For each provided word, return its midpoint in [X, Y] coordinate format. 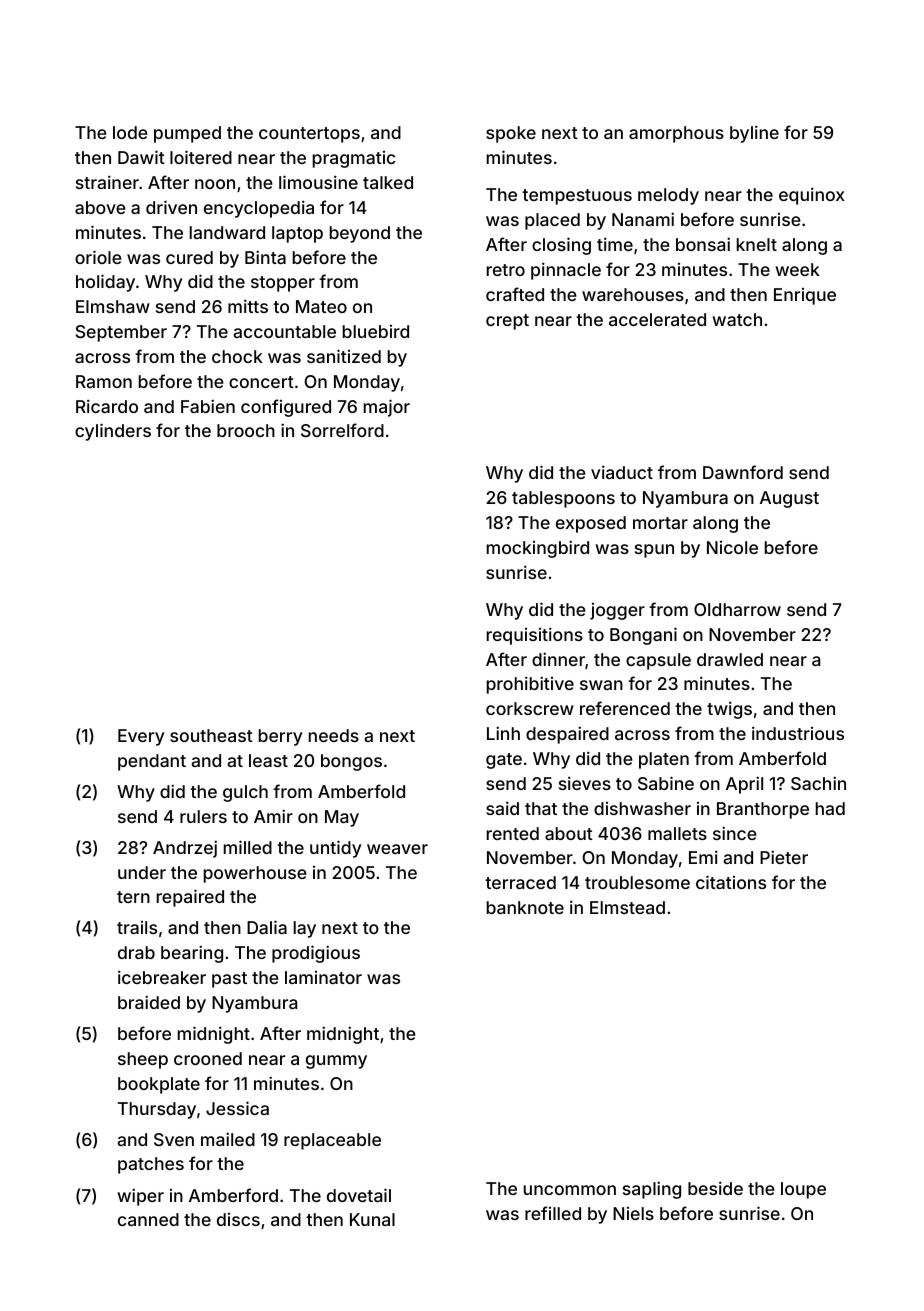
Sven [174, 1139]
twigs [729, 710]
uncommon [570, 1190]
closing [561, 246]
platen [664, 760]
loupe [803, 1190]
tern [133, 897]
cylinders [113, 432]
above [100, 207]
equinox [811, 196]
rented [513, 833]
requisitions [535, 636]
